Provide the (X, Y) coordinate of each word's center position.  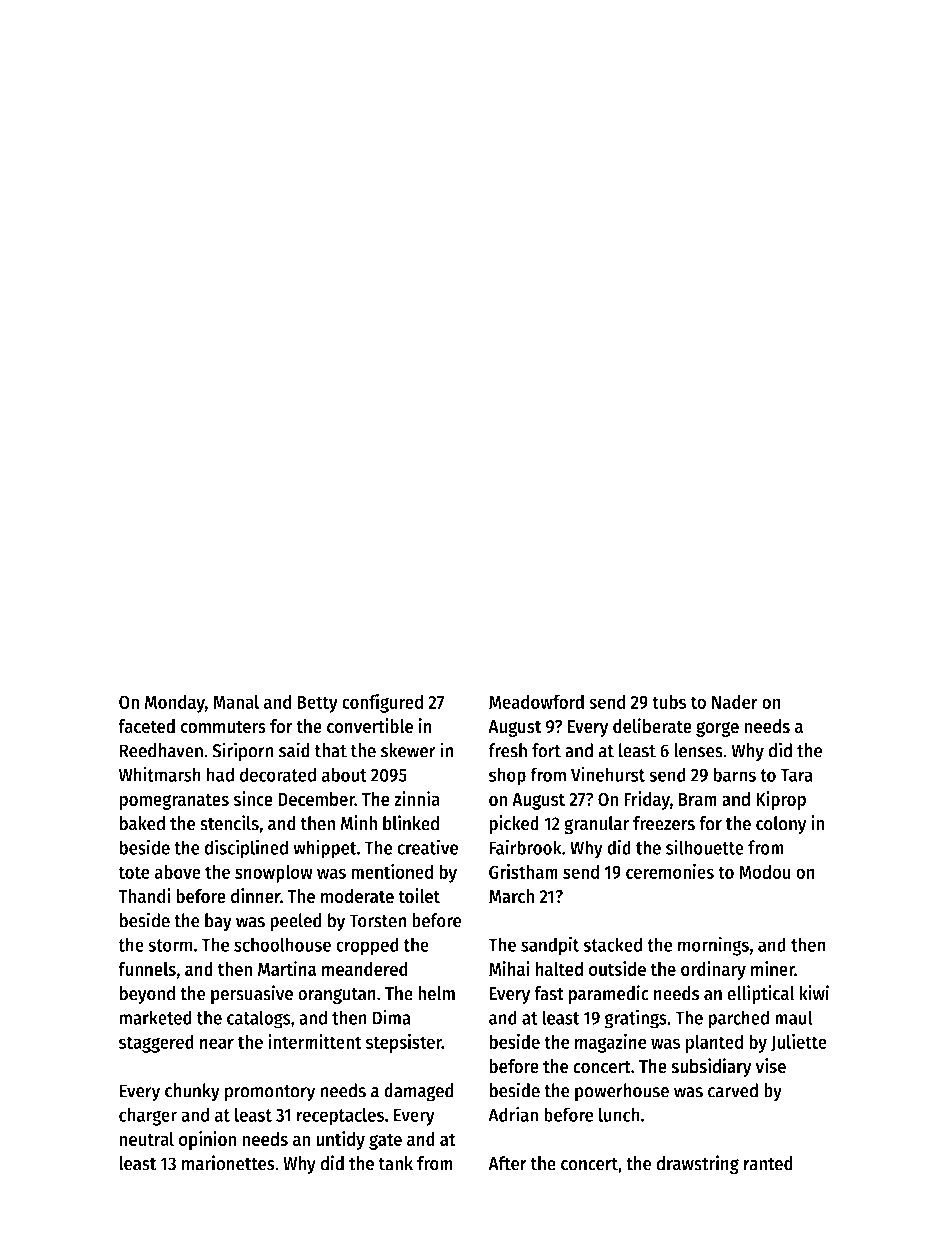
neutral (146, 1139)
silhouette (705, 847)
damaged (419, 1092)
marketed (155, 1017)
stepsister (404, 1043)
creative (427, 847)
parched (738, 1019)
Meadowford (536, 701)
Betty (317, 704)
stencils (229, 823)
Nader (735, 701)
